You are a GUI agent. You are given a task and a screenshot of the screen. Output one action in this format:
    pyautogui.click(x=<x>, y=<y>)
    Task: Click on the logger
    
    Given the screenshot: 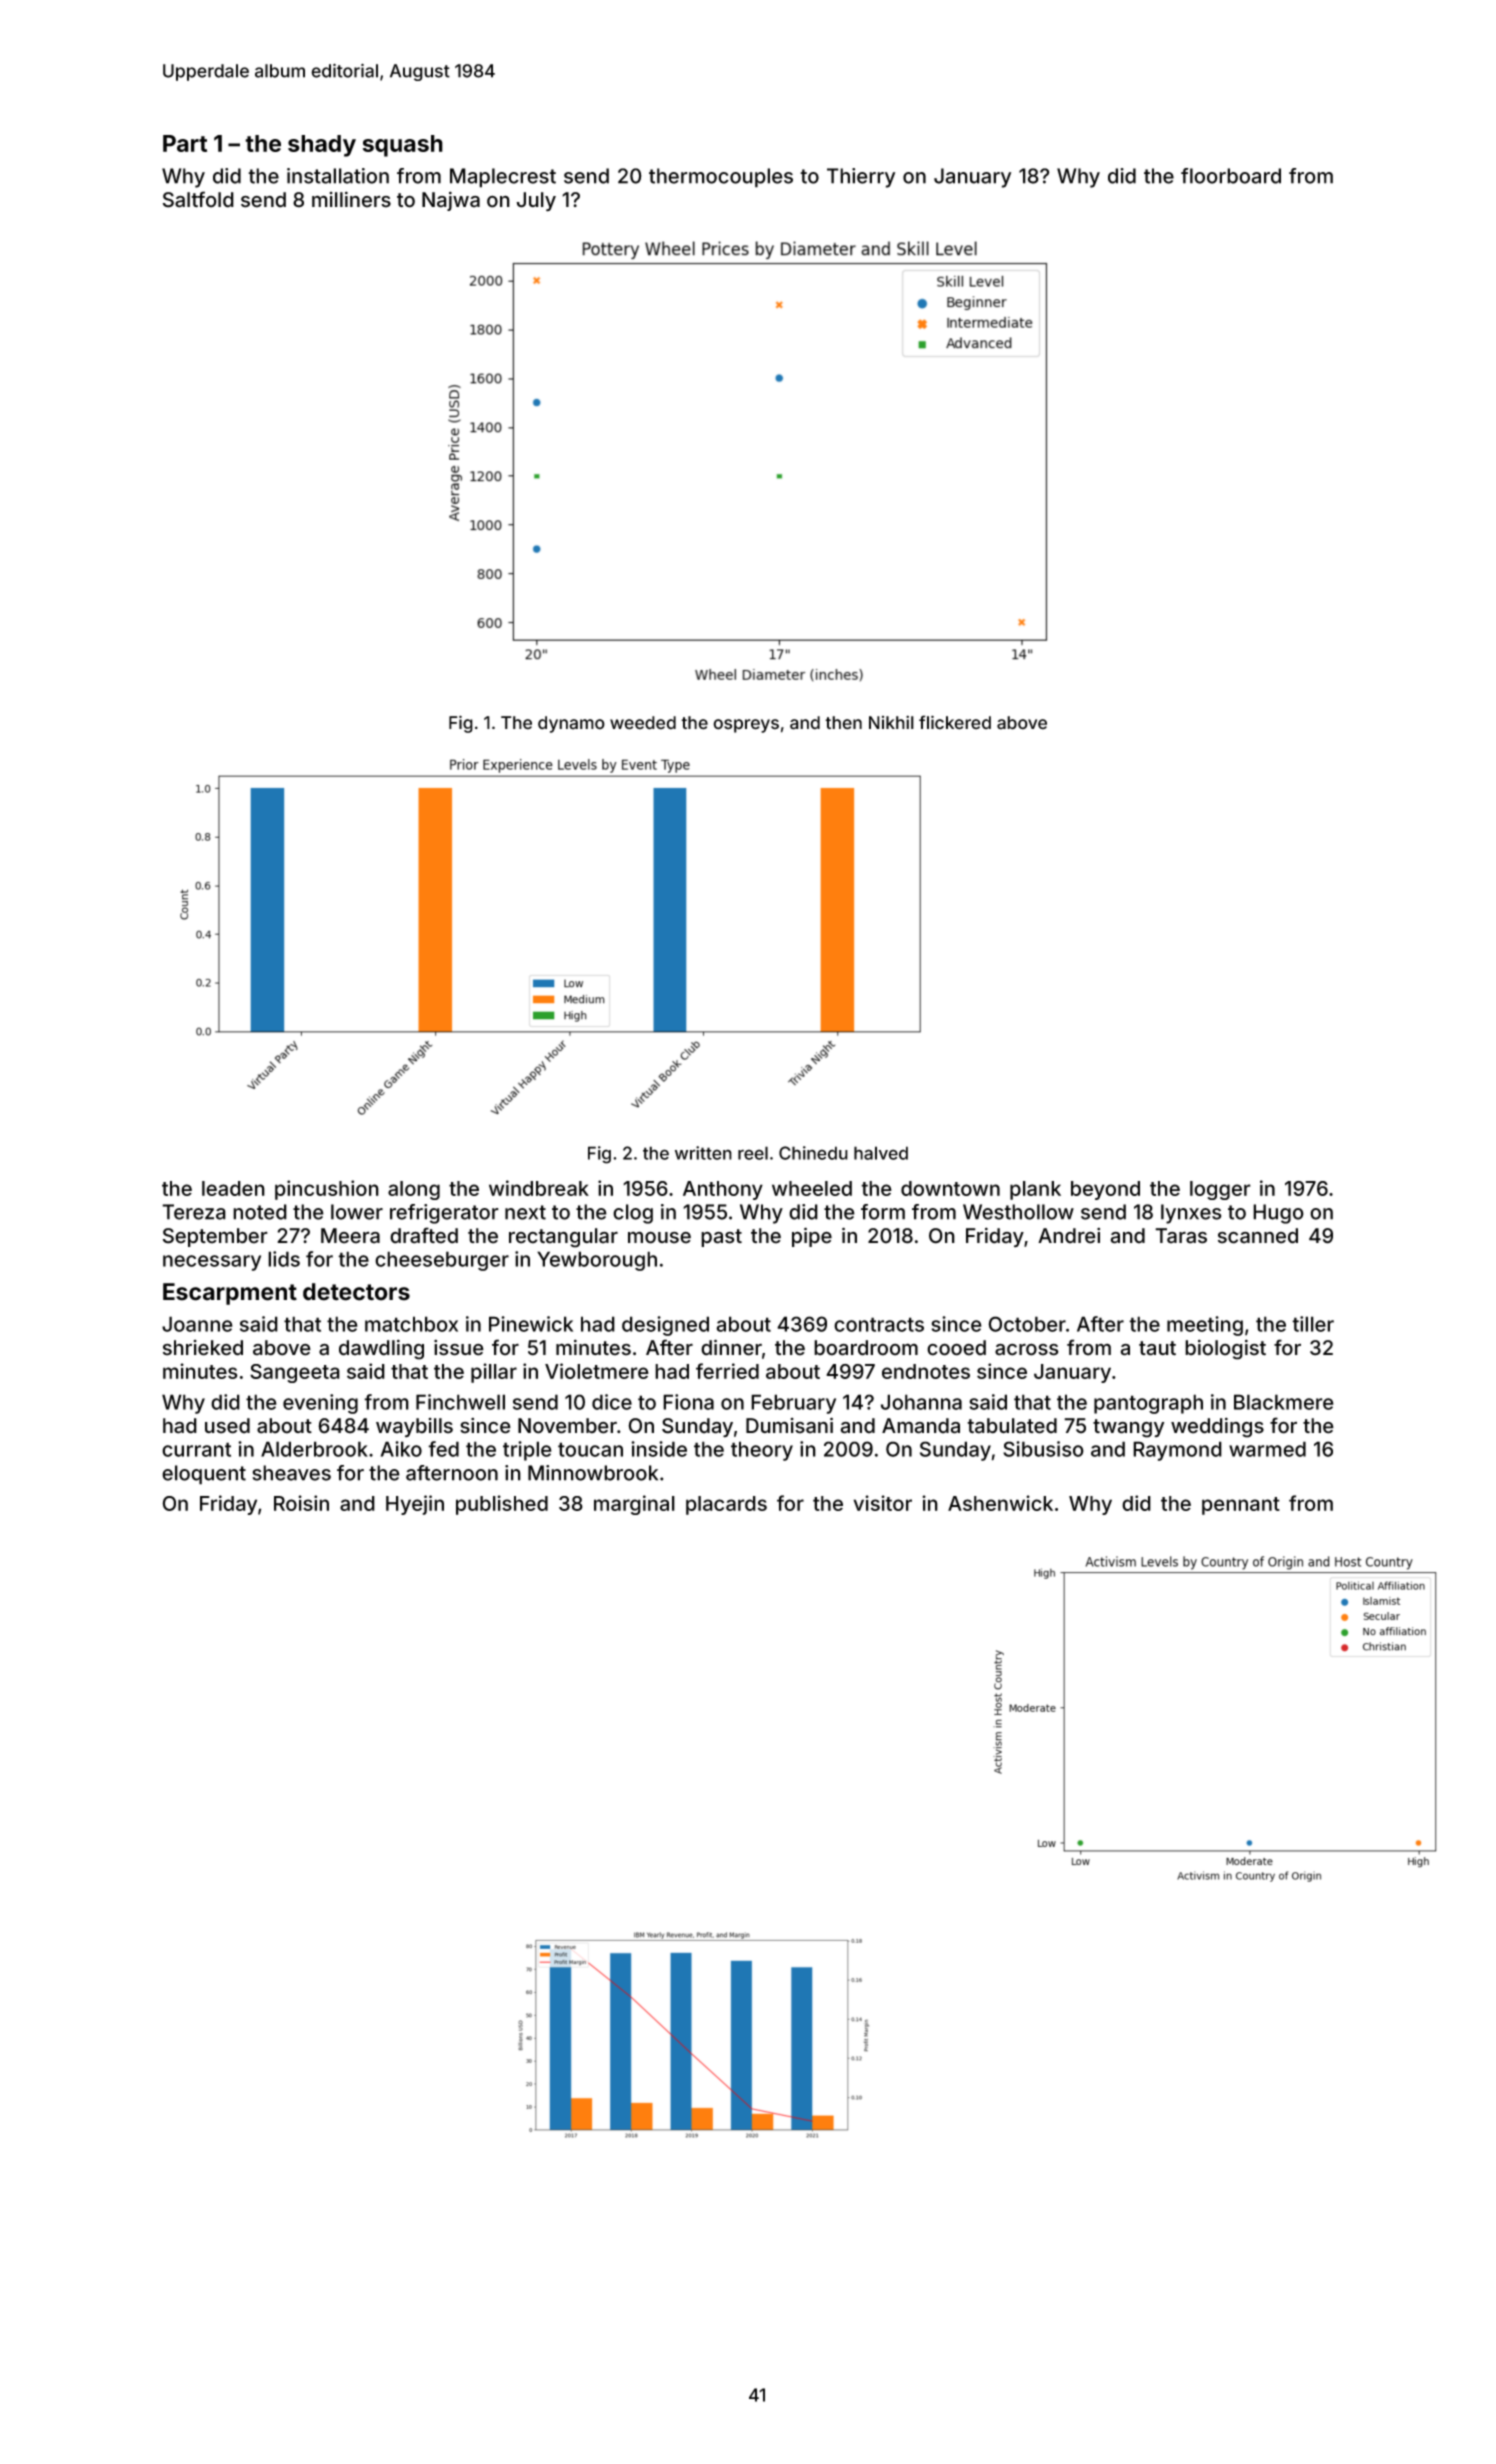 What is the action you would take?
    pyautogui.click(x=1220, y=1190)
